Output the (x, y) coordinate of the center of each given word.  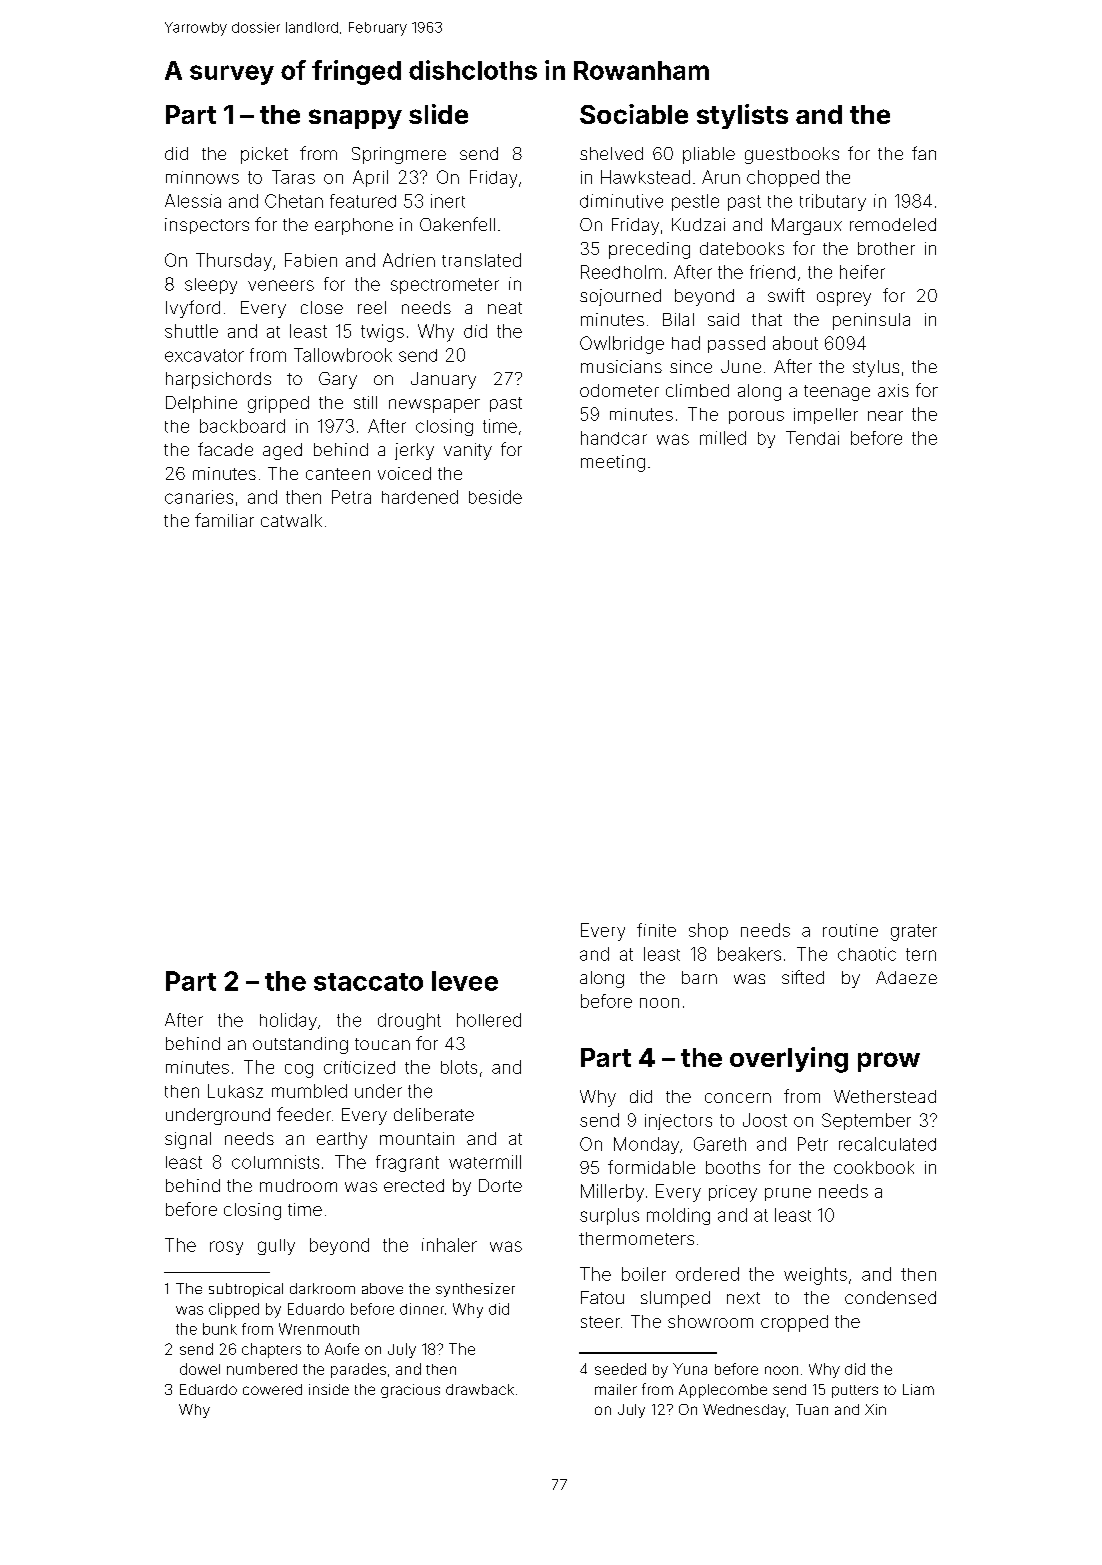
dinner (422, 1309)
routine (850, 930)
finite (656, 930)
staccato (368, 982)
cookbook (874, 1167)
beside (495, 497)
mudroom (298, 1185)
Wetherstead (885, 1096)
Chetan (294, 201)
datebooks (742, 248)
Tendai (812, 438)
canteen (338, 474)
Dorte (500, 1185)
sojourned (620, 297)
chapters (271, 1350)
